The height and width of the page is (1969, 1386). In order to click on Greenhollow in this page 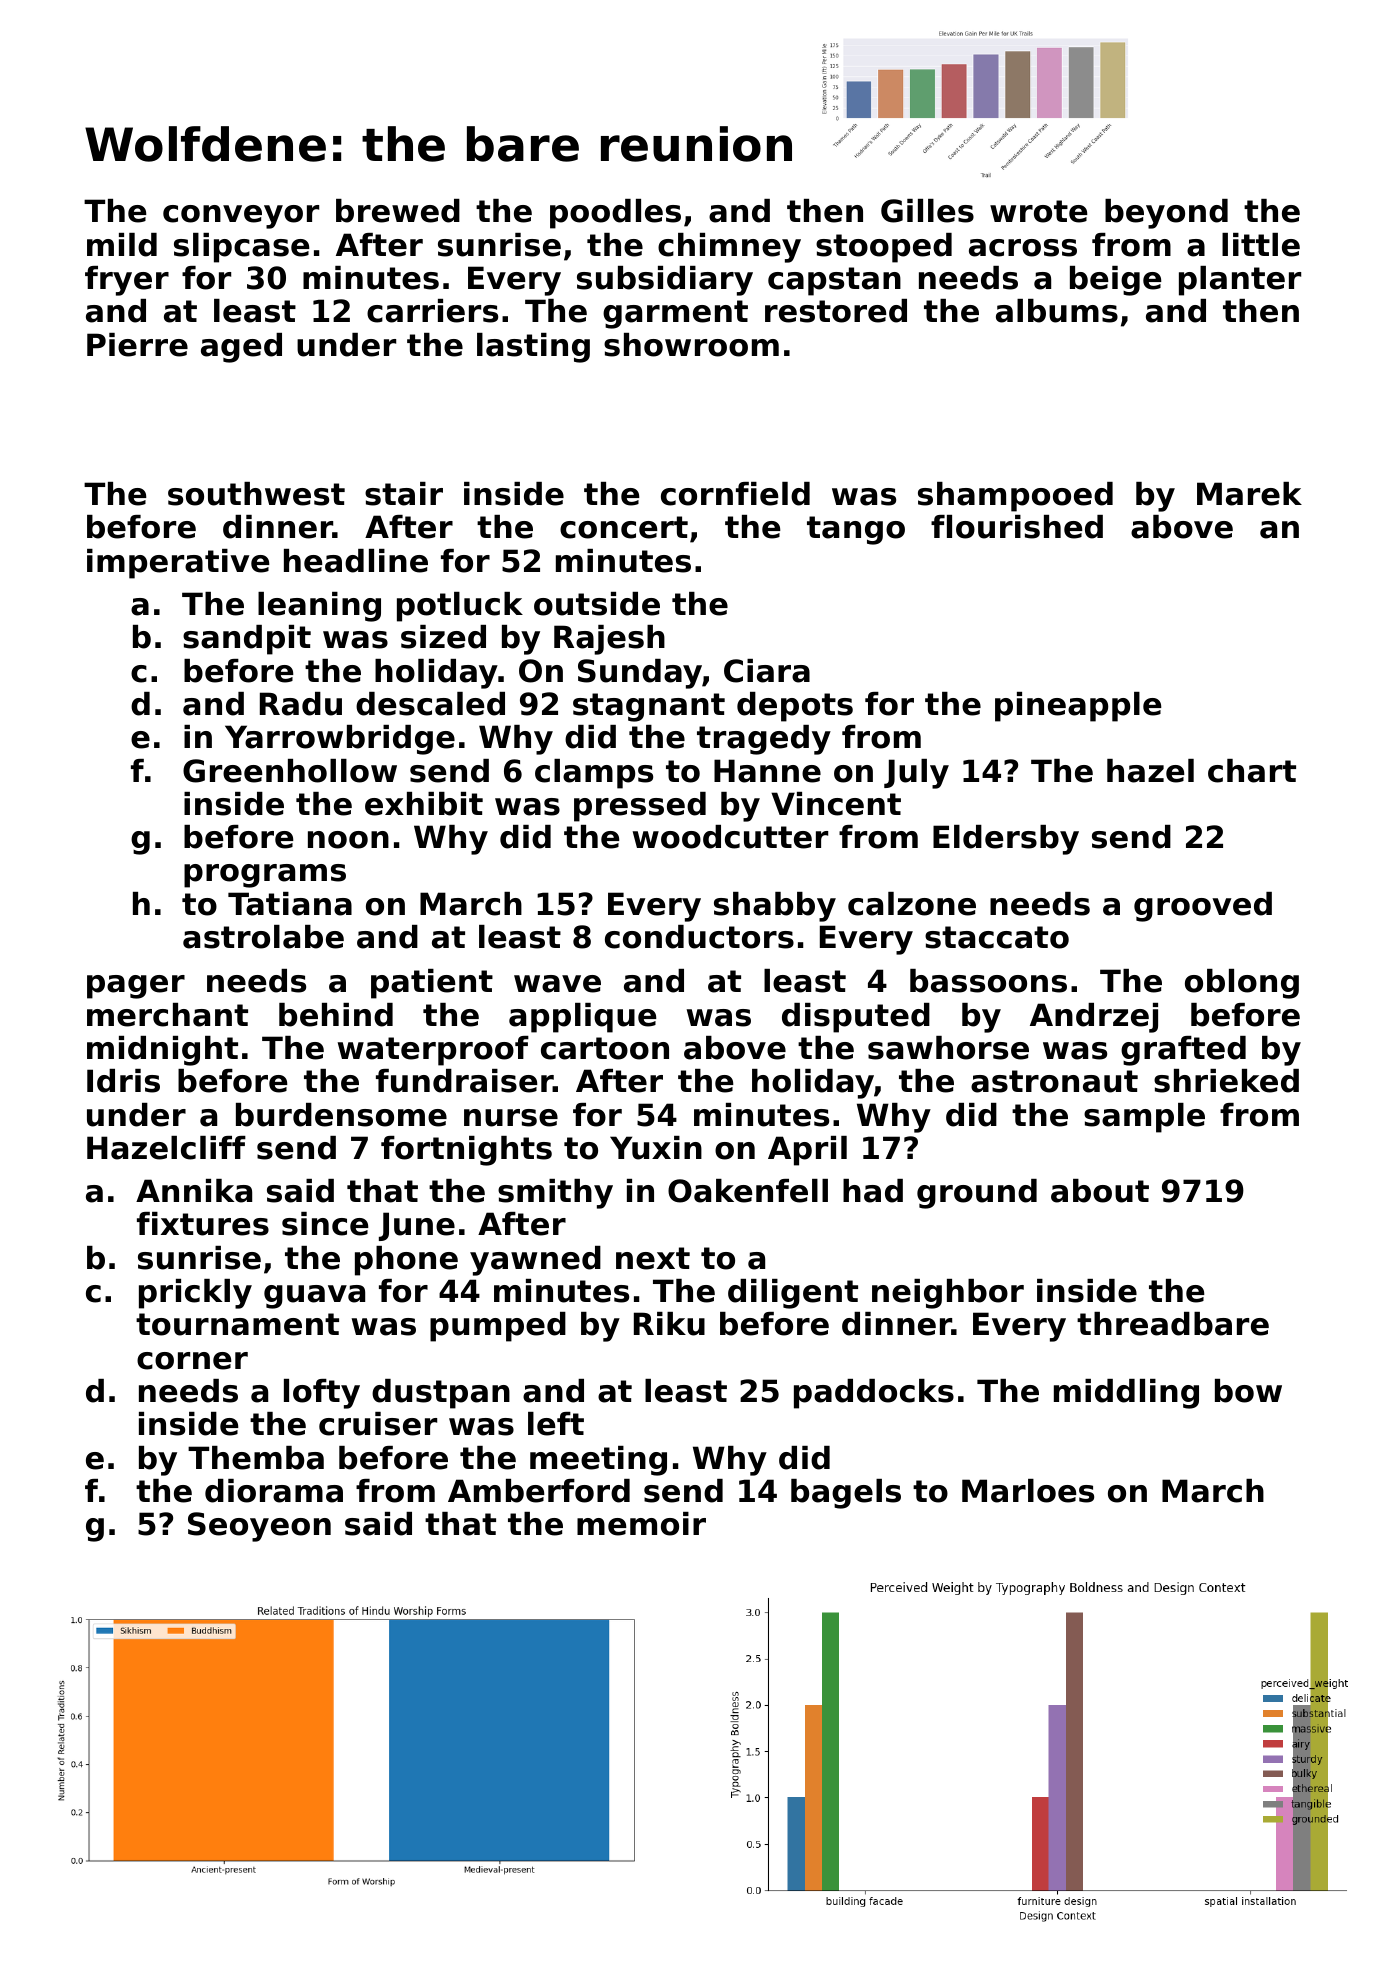, I will do `click(290, 771)`.
